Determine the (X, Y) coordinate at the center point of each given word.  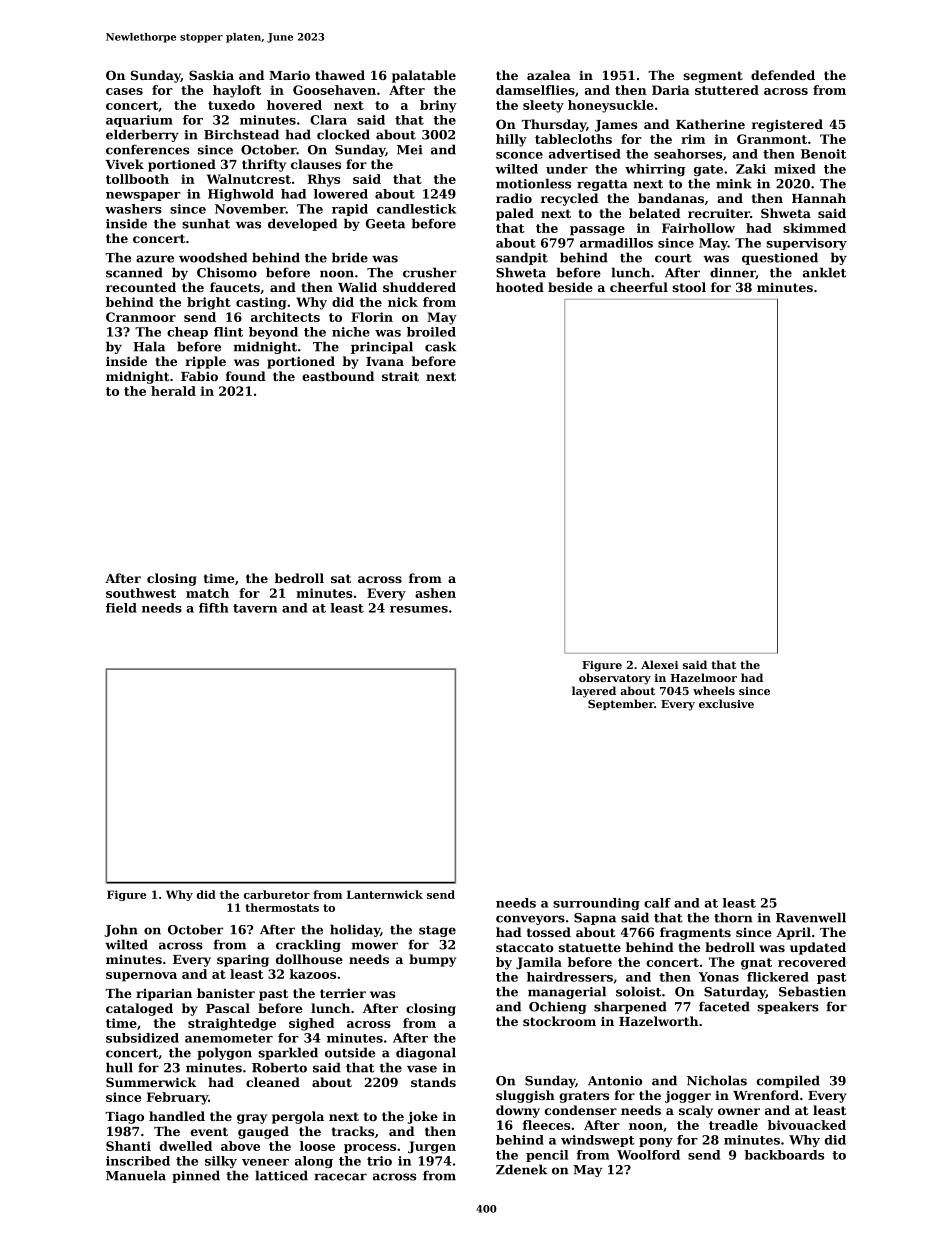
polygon (224, 1053)
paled (515, 214)
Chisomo (227, 272)
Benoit (823, 154)
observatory (615, 679)
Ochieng (558, 1007)
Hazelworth (658, 1021)
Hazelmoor (704, 677)
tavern (255, 608)
